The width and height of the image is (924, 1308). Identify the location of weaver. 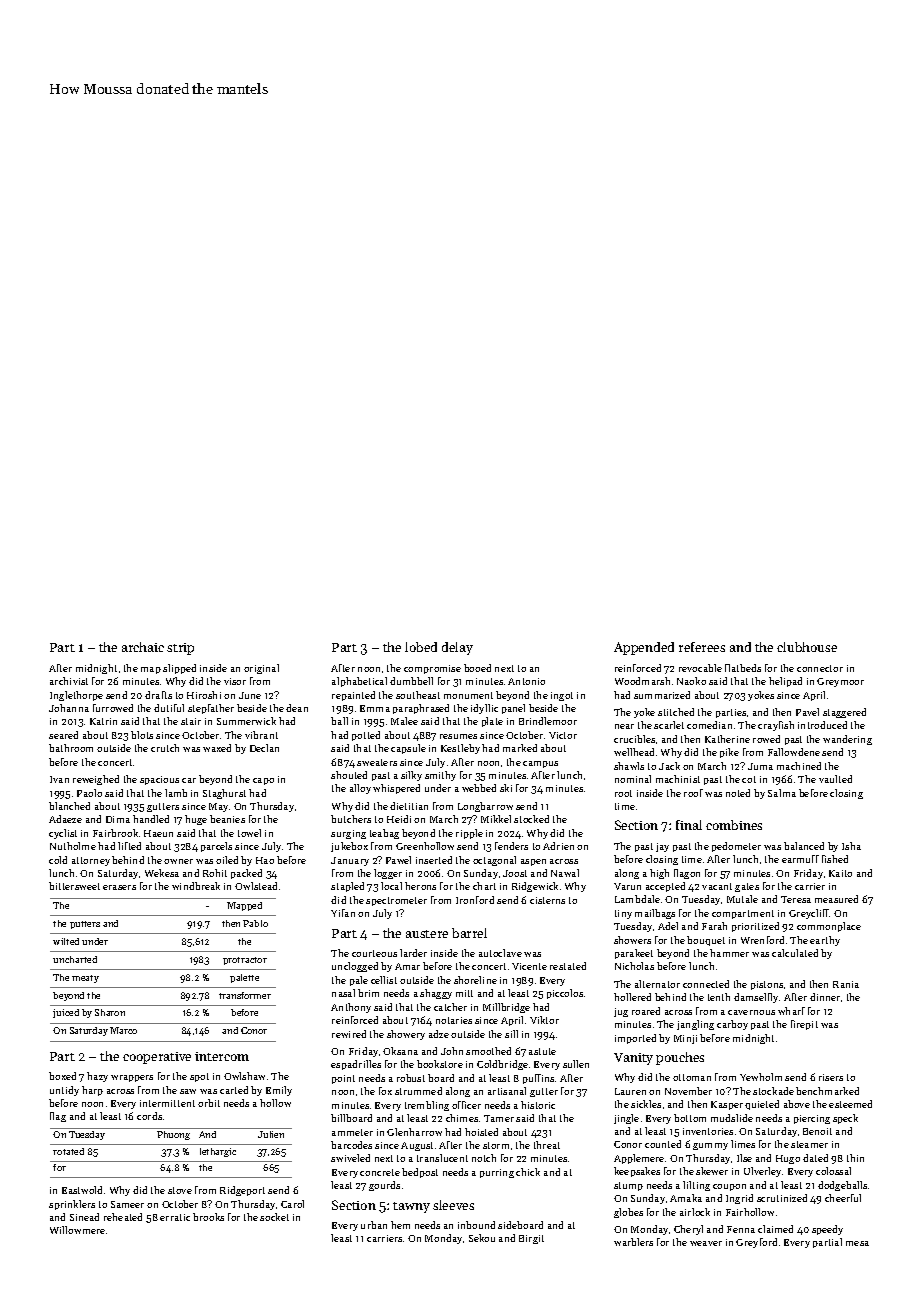
(706, 1243).
